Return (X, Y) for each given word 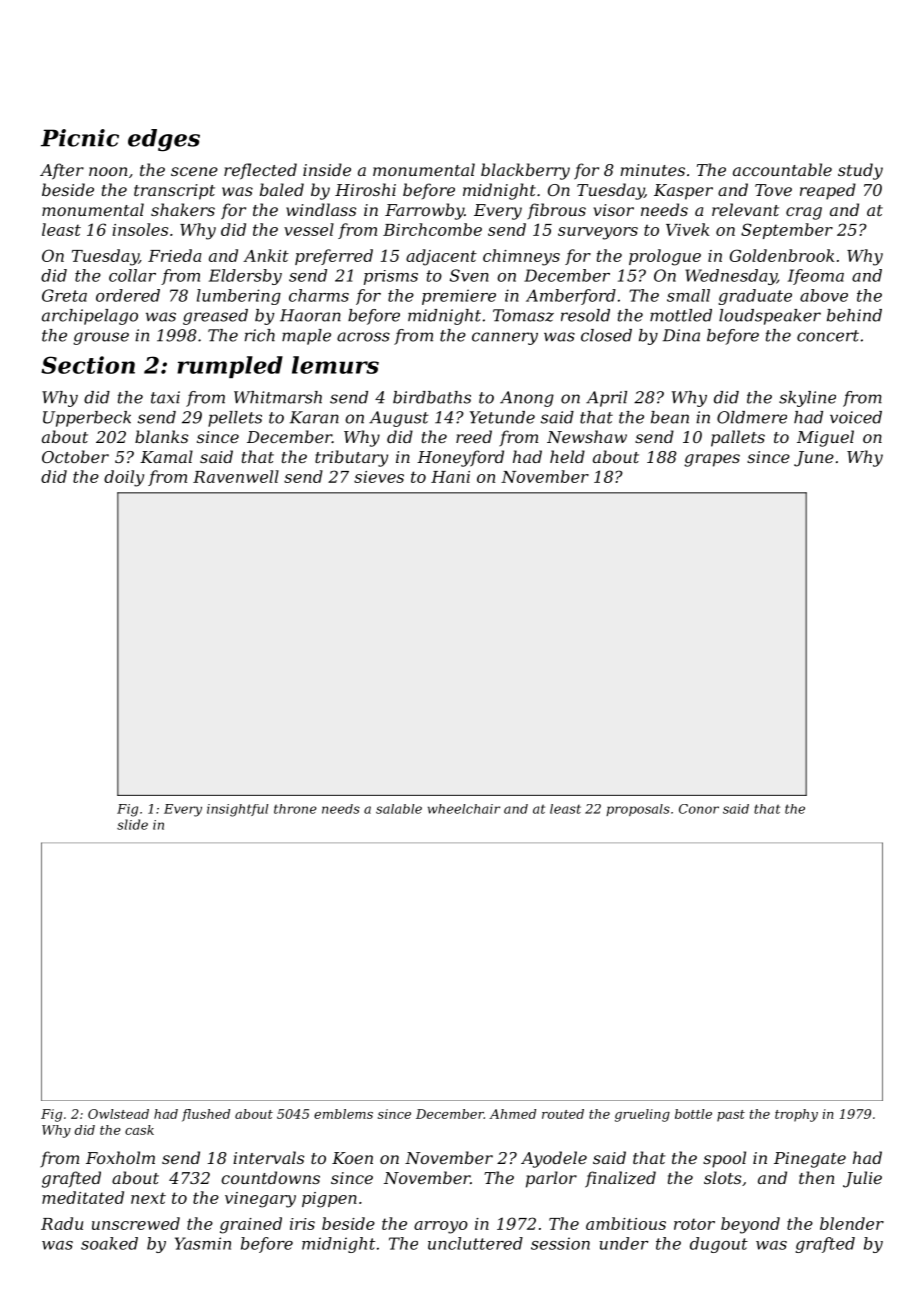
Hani (450, 477)
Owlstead (118, 1114)
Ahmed (512, 1114)
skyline (807, 399)
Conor (699, 809)
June (814, 459)
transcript (174, 192)
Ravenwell (236, 476)
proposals (638, 810)
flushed (206, 1115)
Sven (469, 275)
